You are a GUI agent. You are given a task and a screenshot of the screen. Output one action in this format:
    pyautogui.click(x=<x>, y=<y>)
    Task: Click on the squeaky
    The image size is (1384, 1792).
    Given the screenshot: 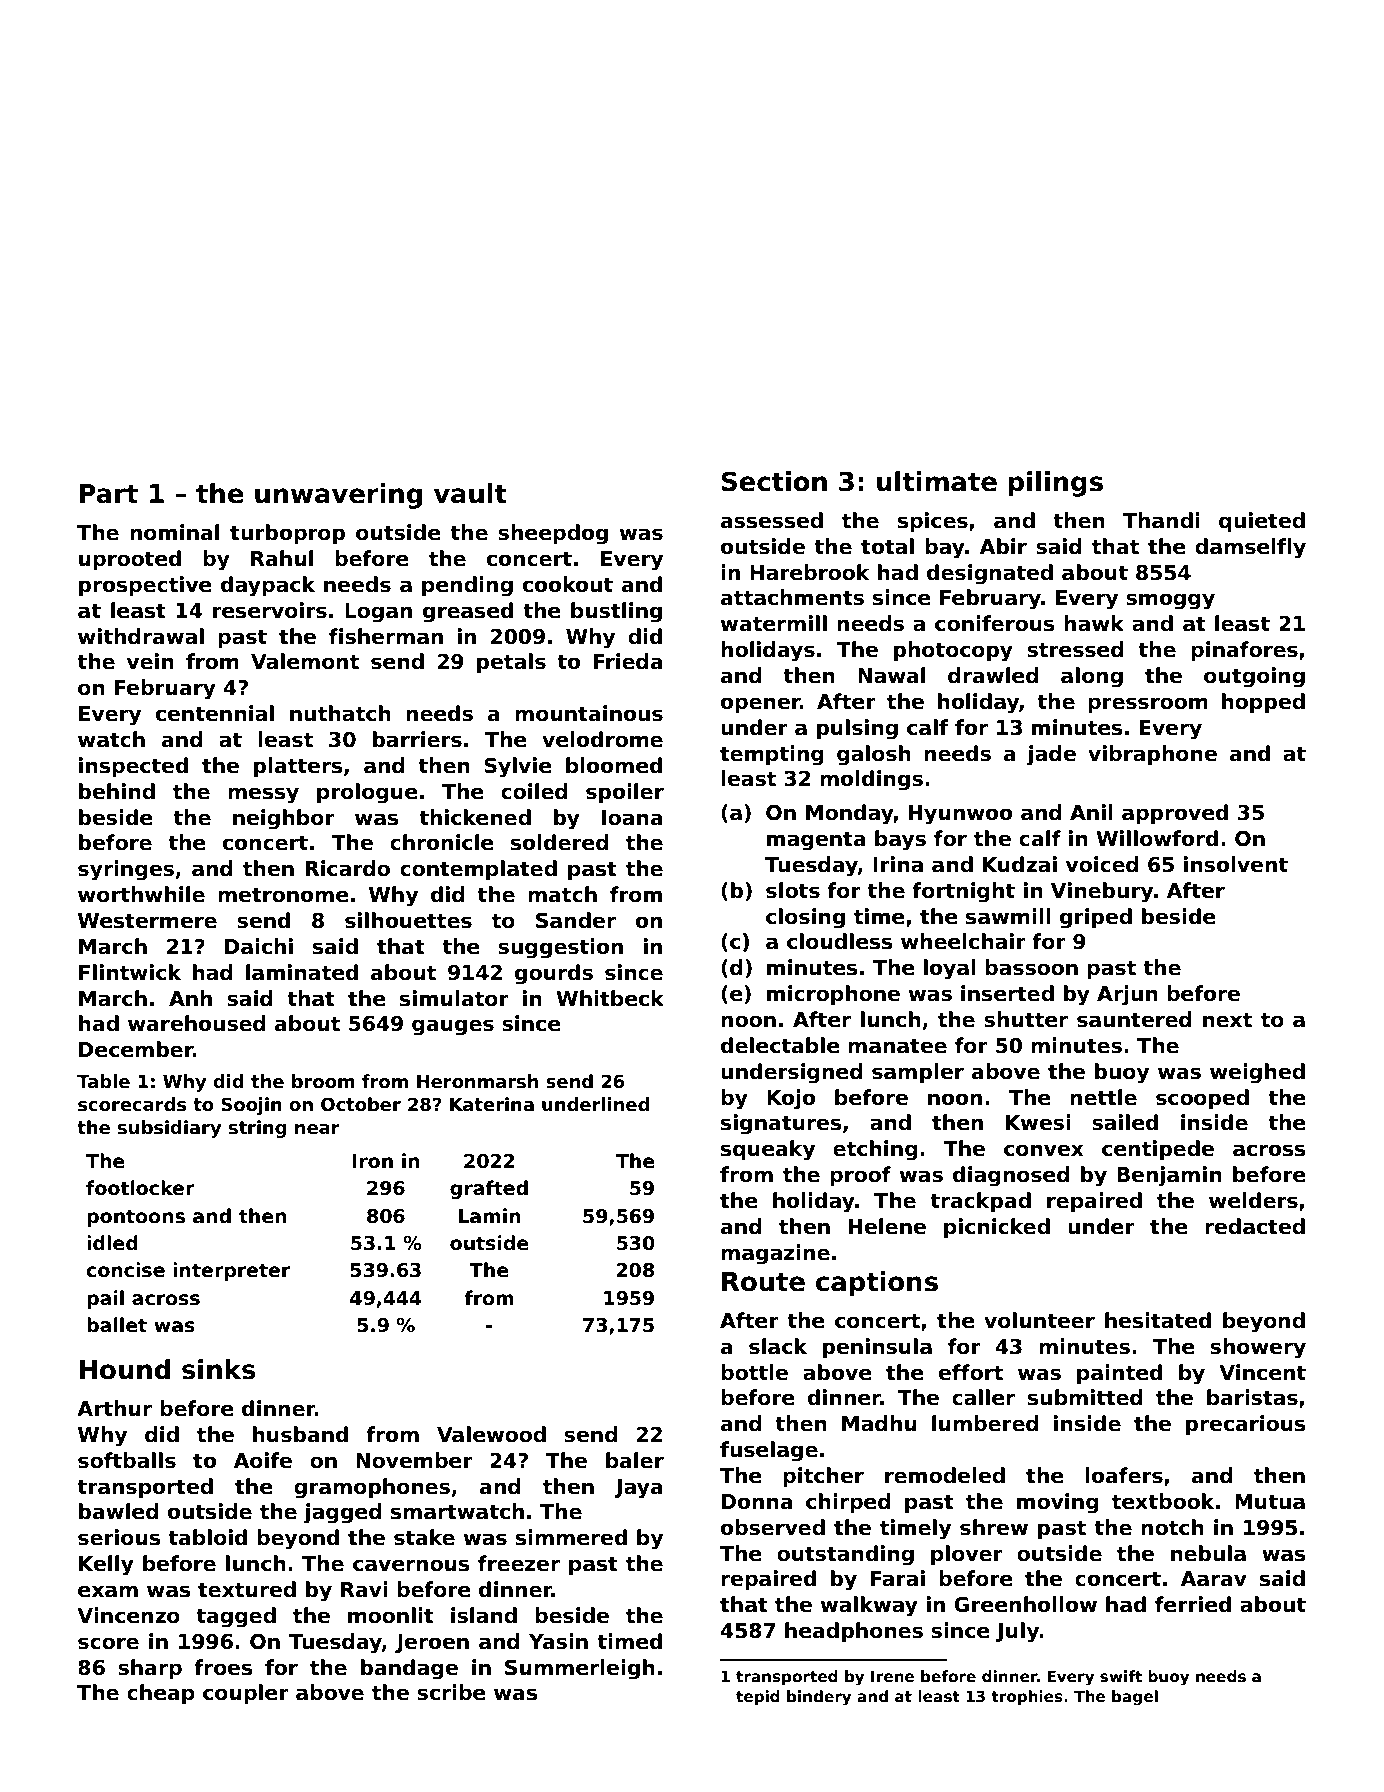 What is the action you would take?
    pyautogui.click(x=768, y=1150)
